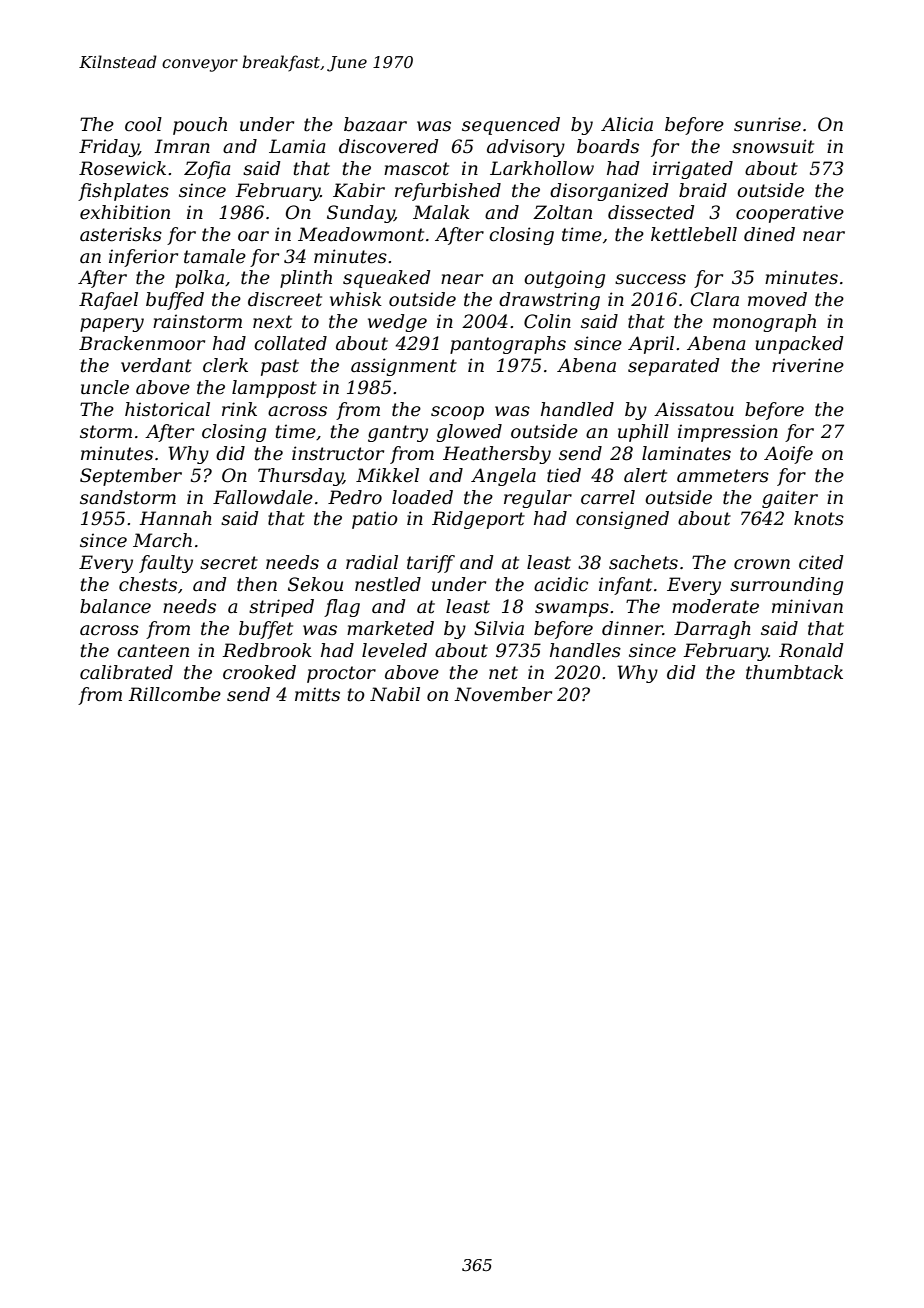 The height and width of the page is (1308, 924). What do you see at coordinates (508, 345) in the page?
I see `pantographs` at bounding box center [508, 345].
